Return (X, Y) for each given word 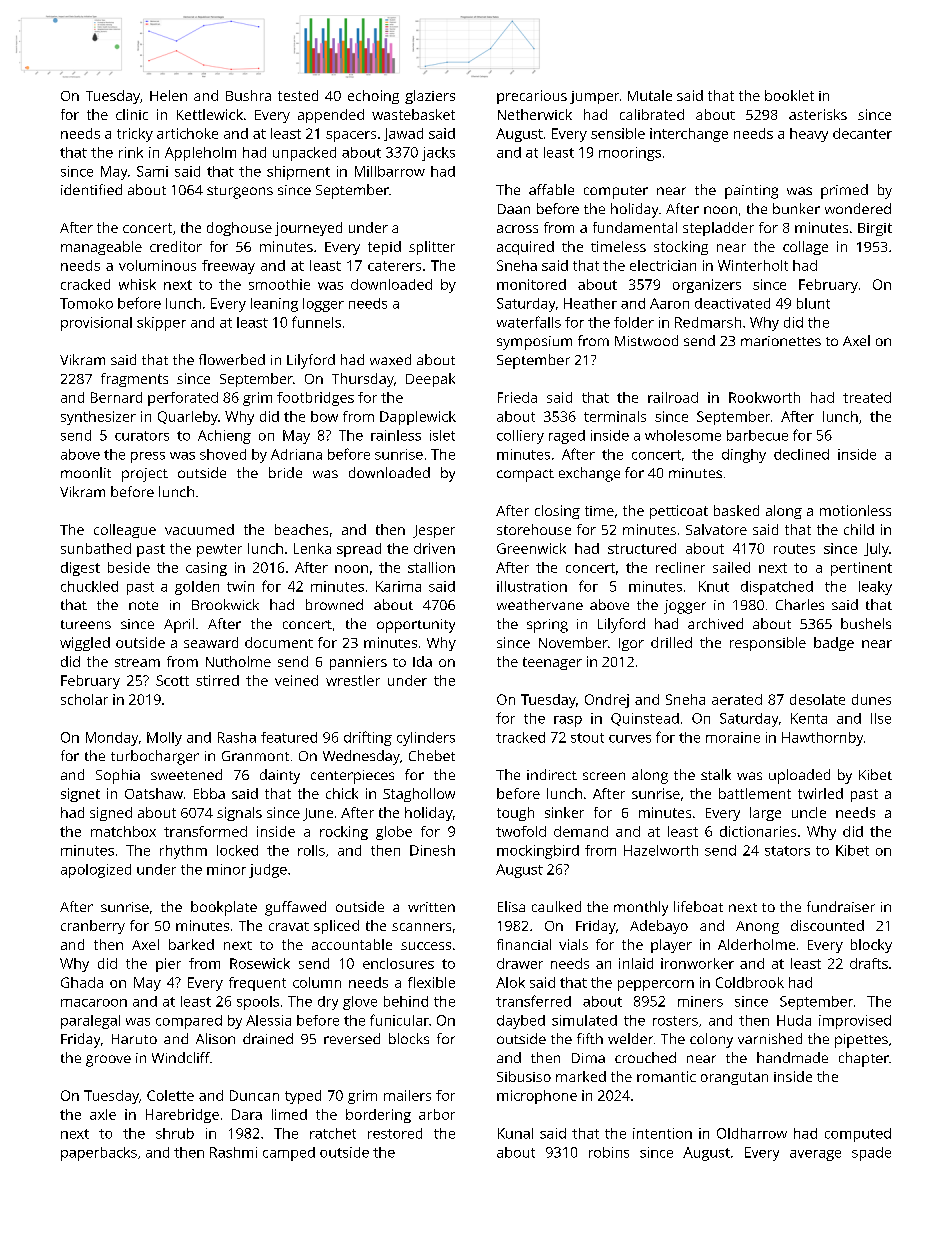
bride (285, 472)
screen (604, 776)
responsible (768, 644)
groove (108, 1061)
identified (91, 189)
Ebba (209, 793)
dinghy (744, 456)
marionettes (781, 341)
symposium (534, 343)
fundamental (635, 227)
